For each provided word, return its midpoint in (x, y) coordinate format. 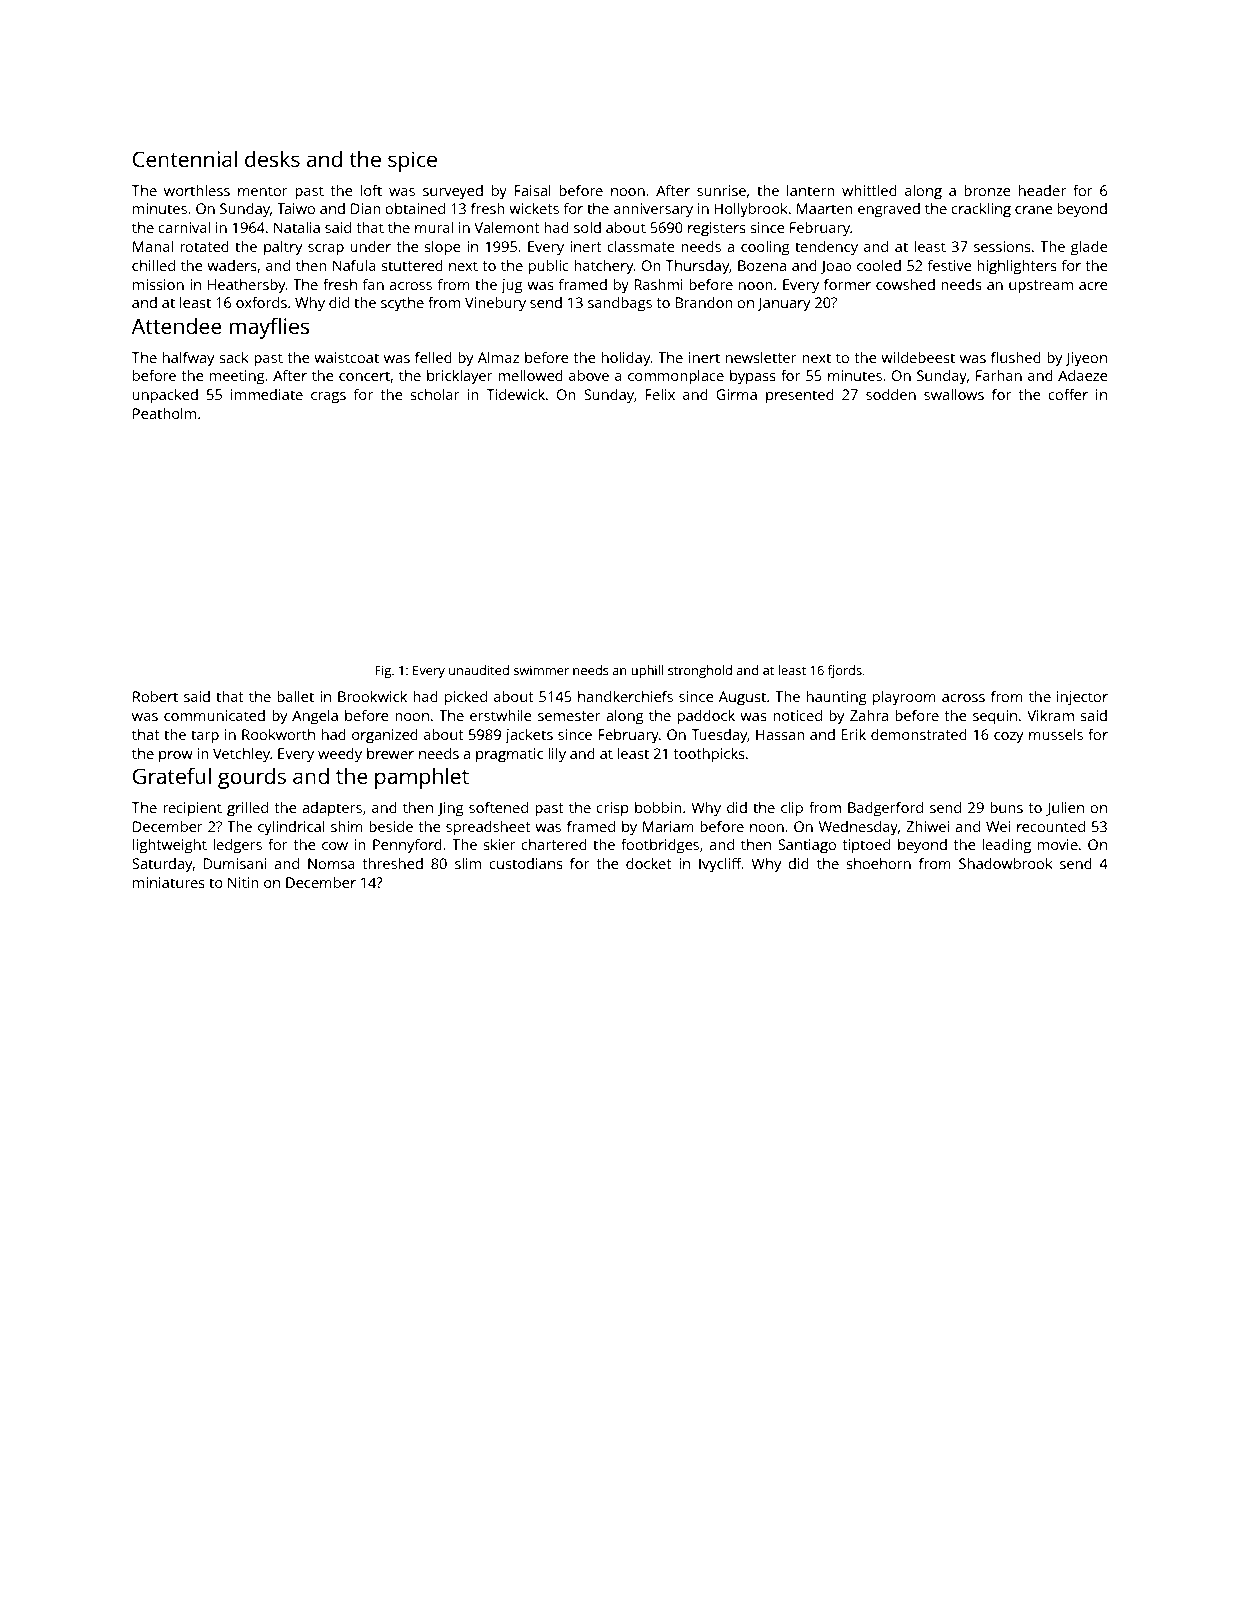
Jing (451, 809)
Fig (383, 671)
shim (347, 826)
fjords (845, 671)
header (1042, 190)
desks (272, 158)
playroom (904, 698)
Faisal (532, 190)
